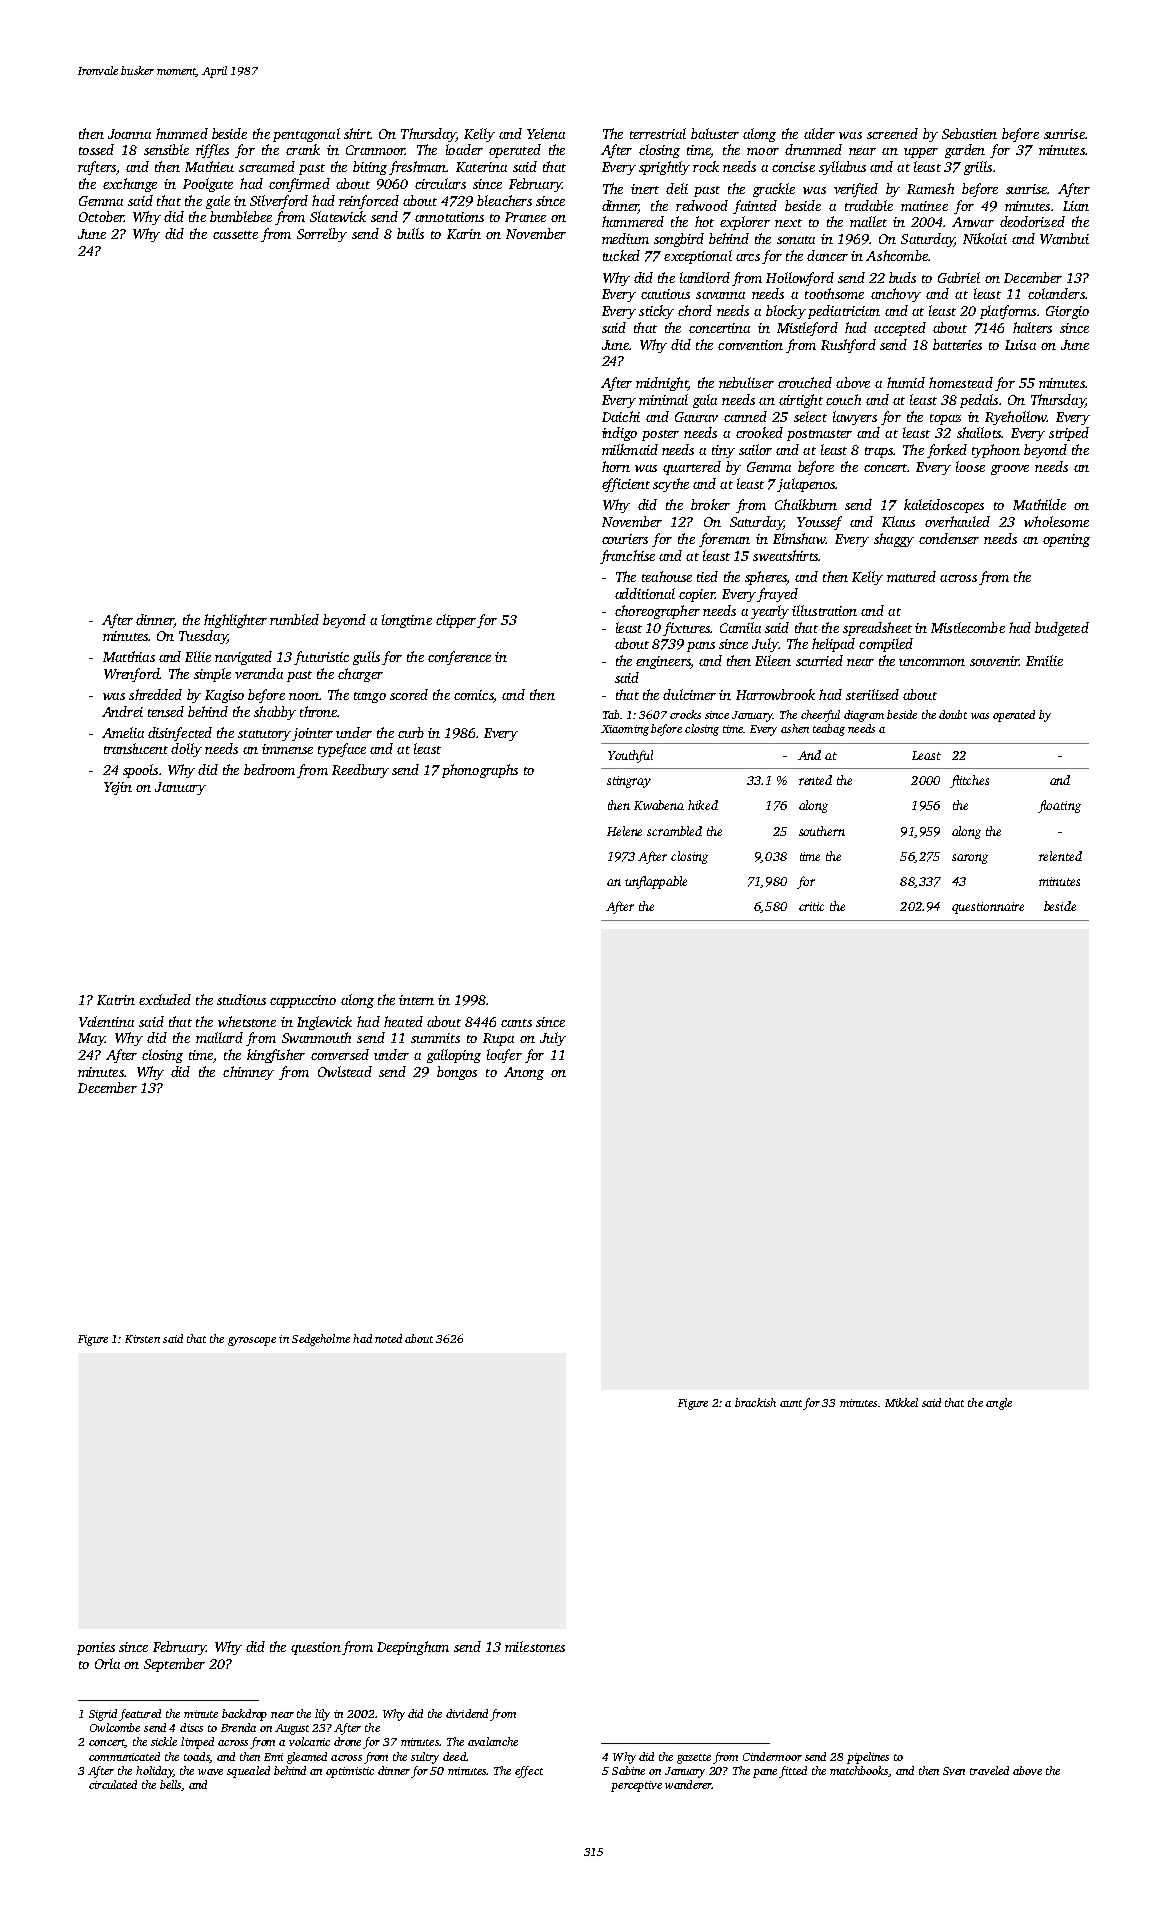  I want to click on sarong, so click(970, 859).
